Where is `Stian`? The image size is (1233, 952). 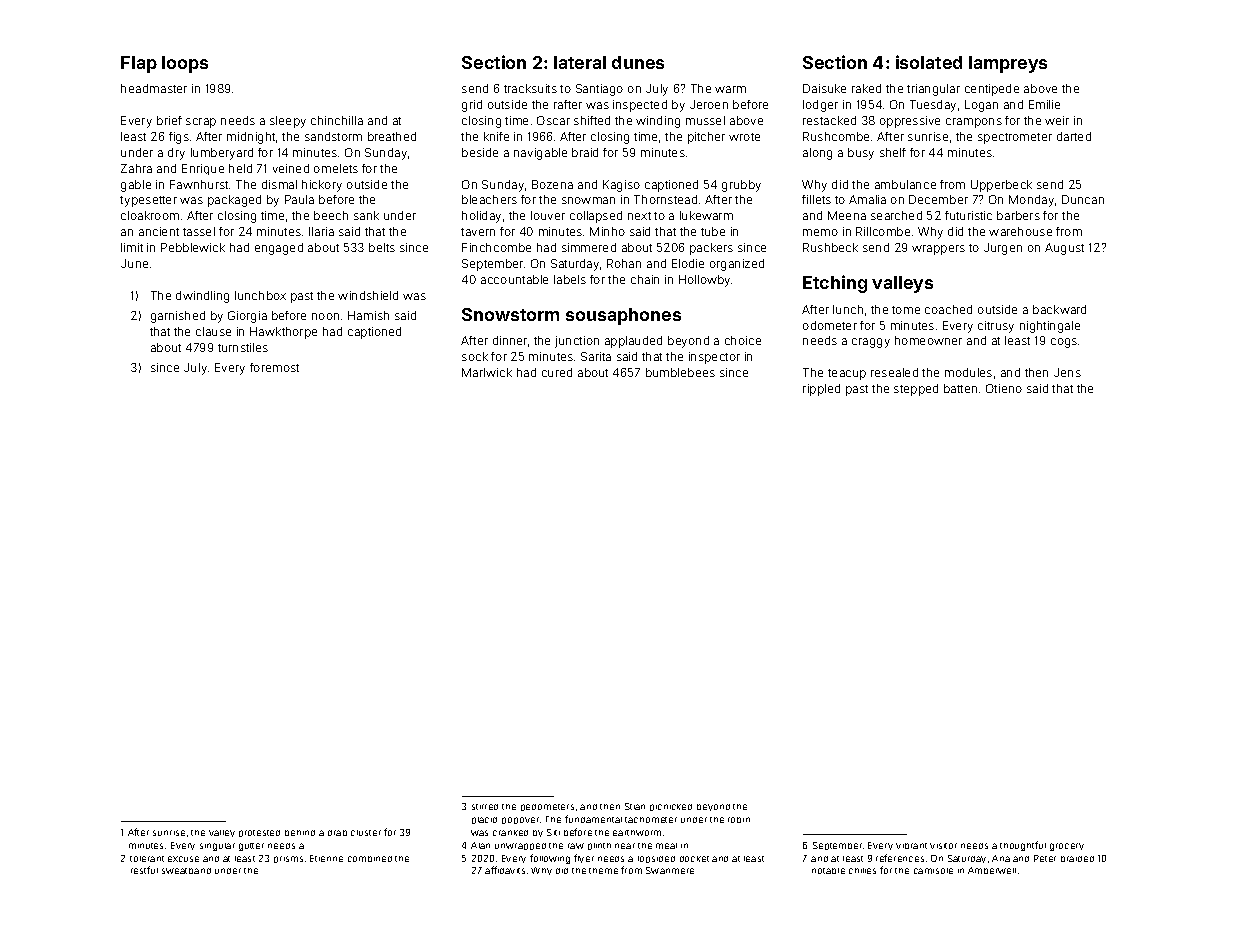 Stian is located at coordinates (635, 806).
